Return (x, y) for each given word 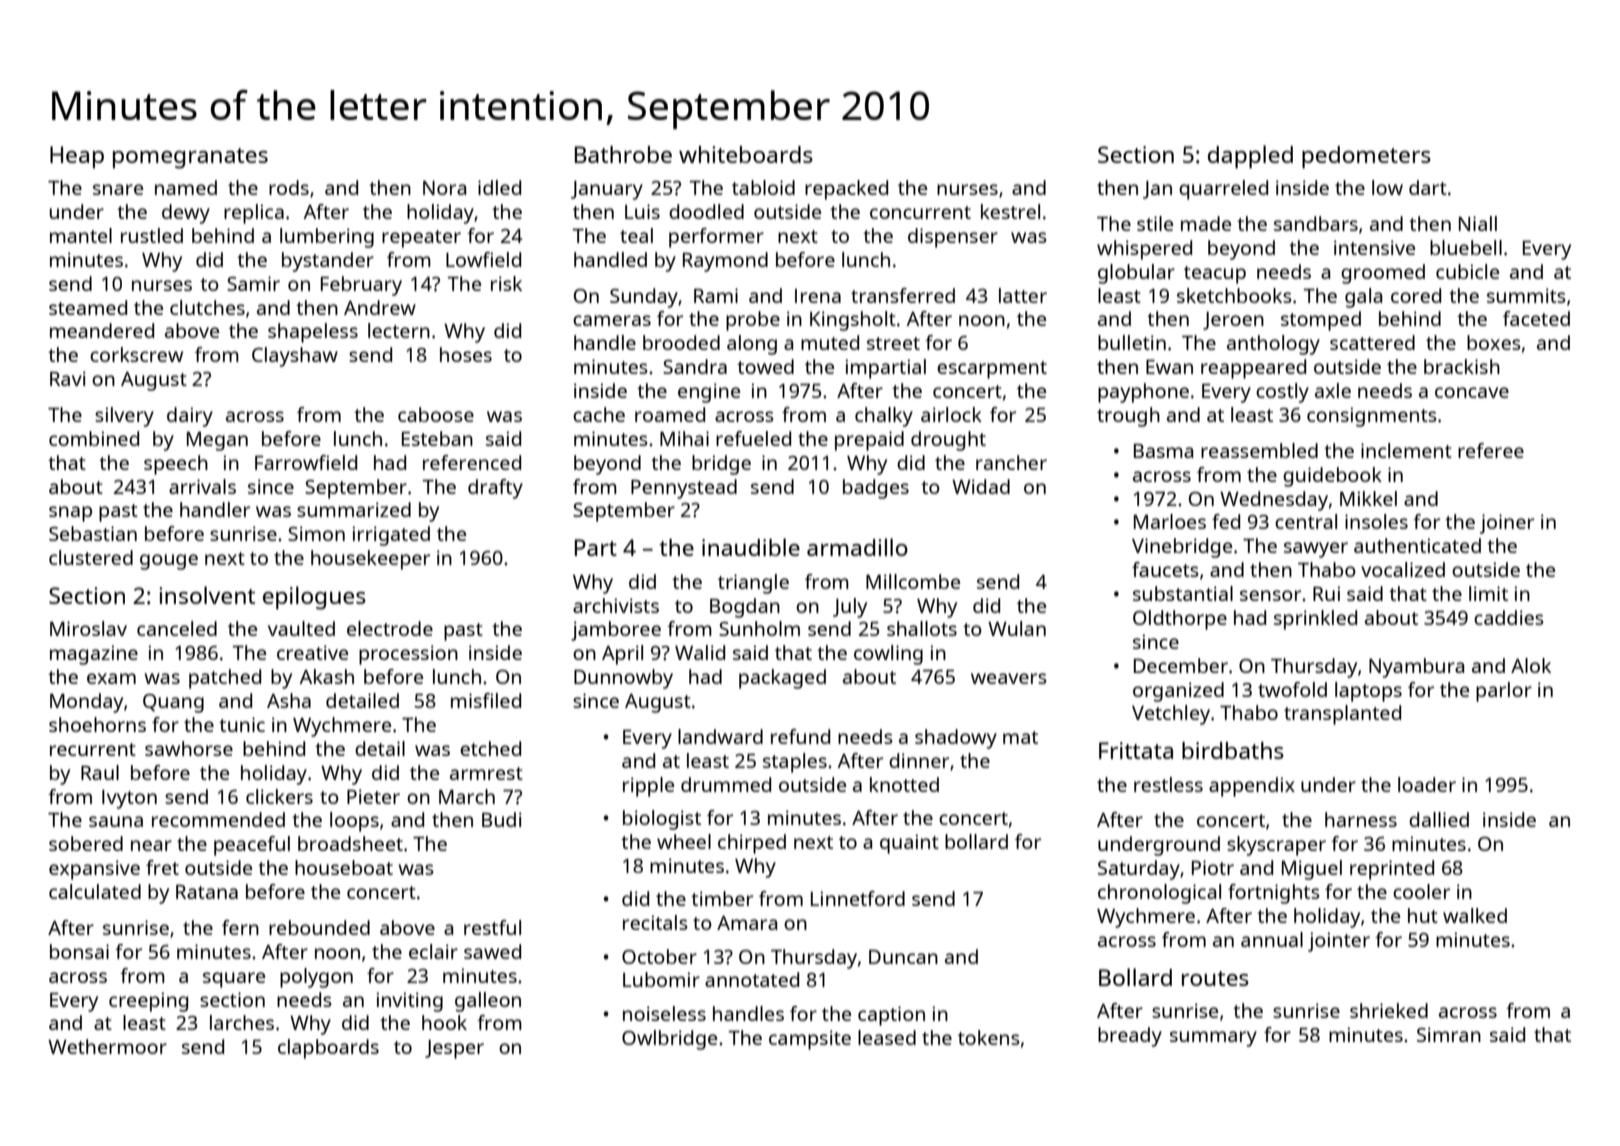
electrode (390, 628)
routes (1215, 978)
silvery (124, 417)
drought (948, 441)
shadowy (956, 739)
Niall (1478, 223)
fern (240, 927)
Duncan (903, 957)
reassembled (1259, 450)
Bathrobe (623, 154)
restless (1168, 784)
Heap (77, 157)
